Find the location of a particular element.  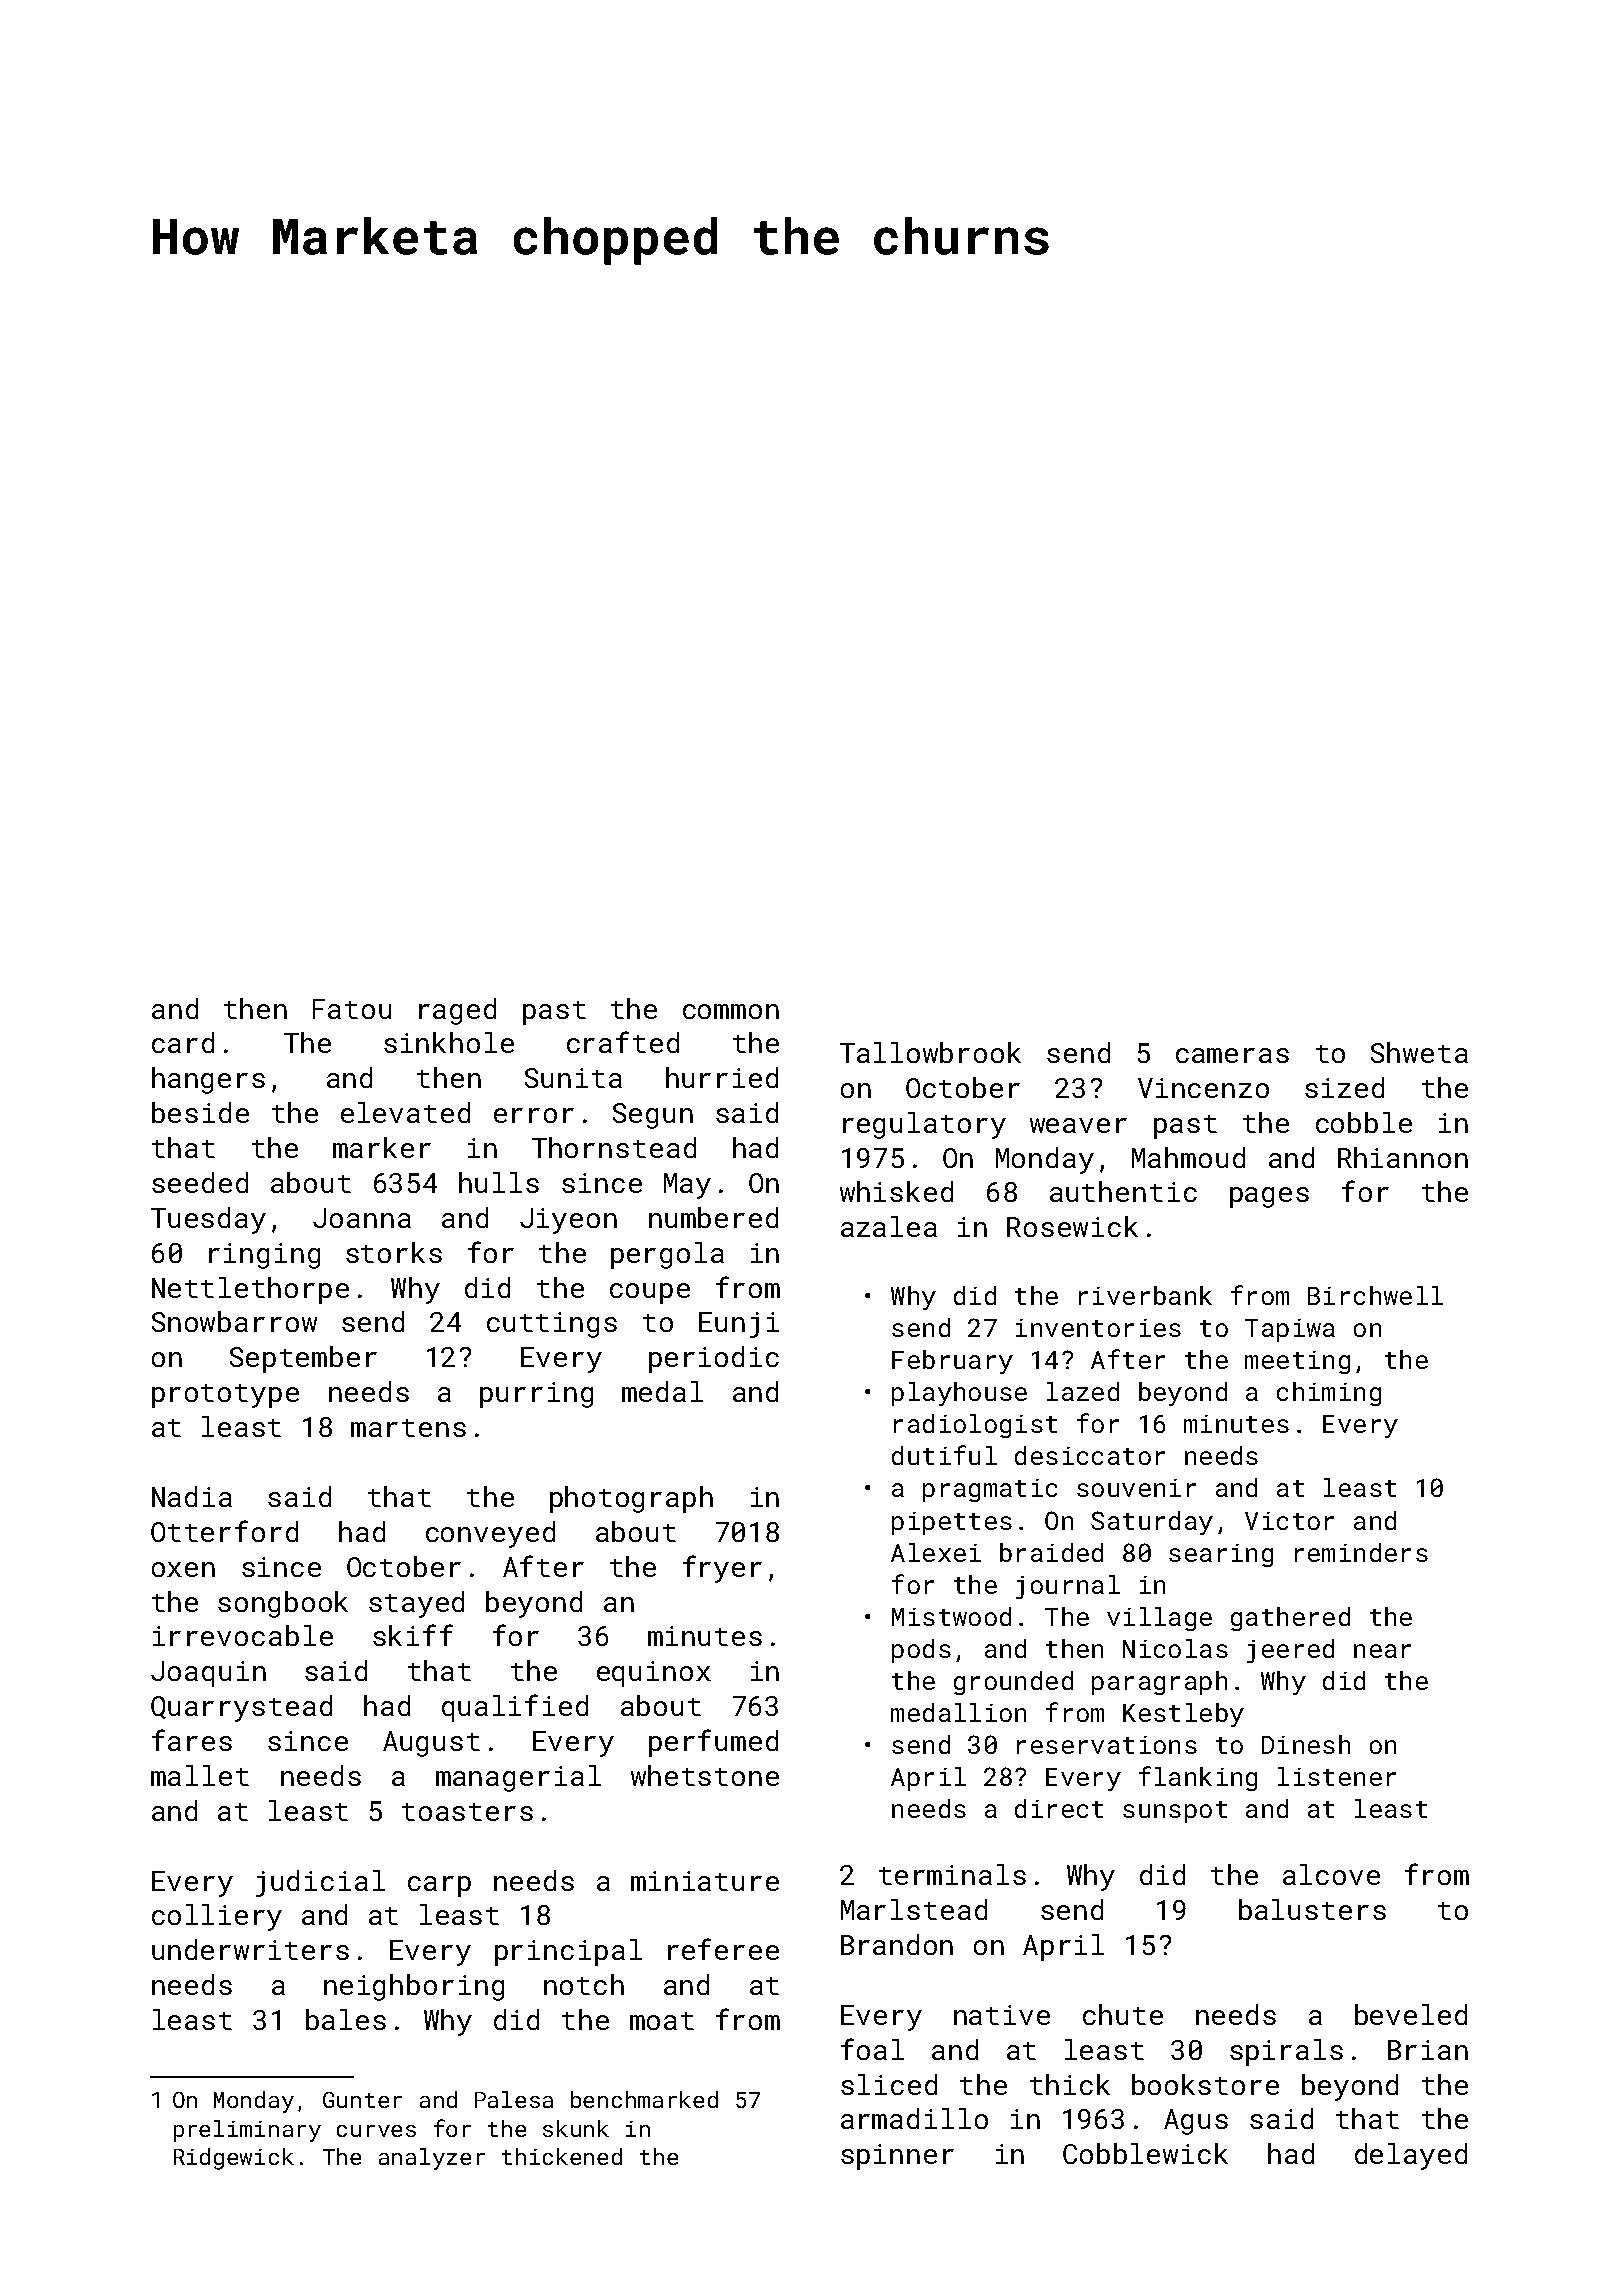

Birchwell is located at coordinates (1375, 1295).
